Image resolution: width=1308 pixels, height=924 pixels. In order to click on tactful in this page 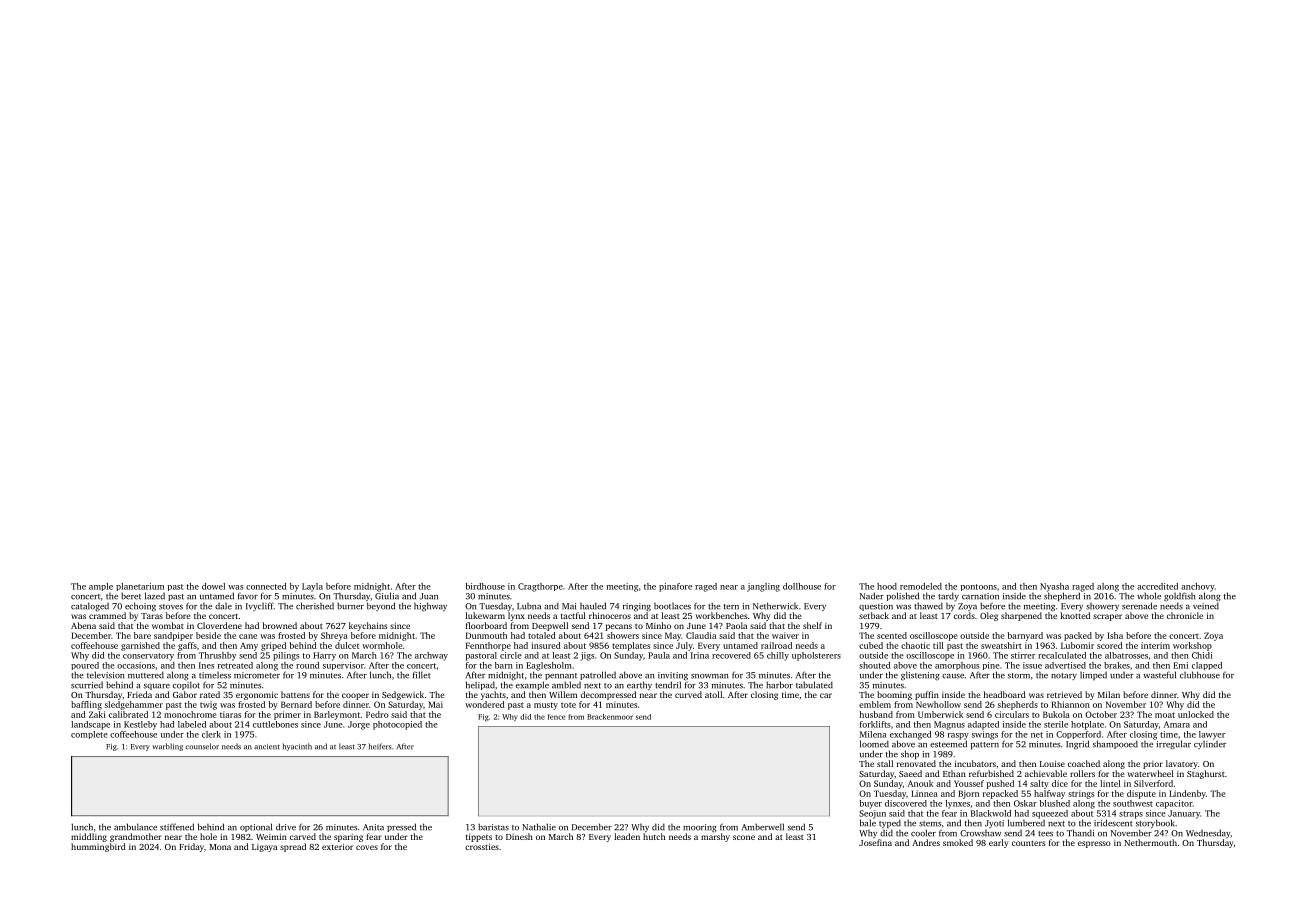, I will do `click(573, 615)`.
